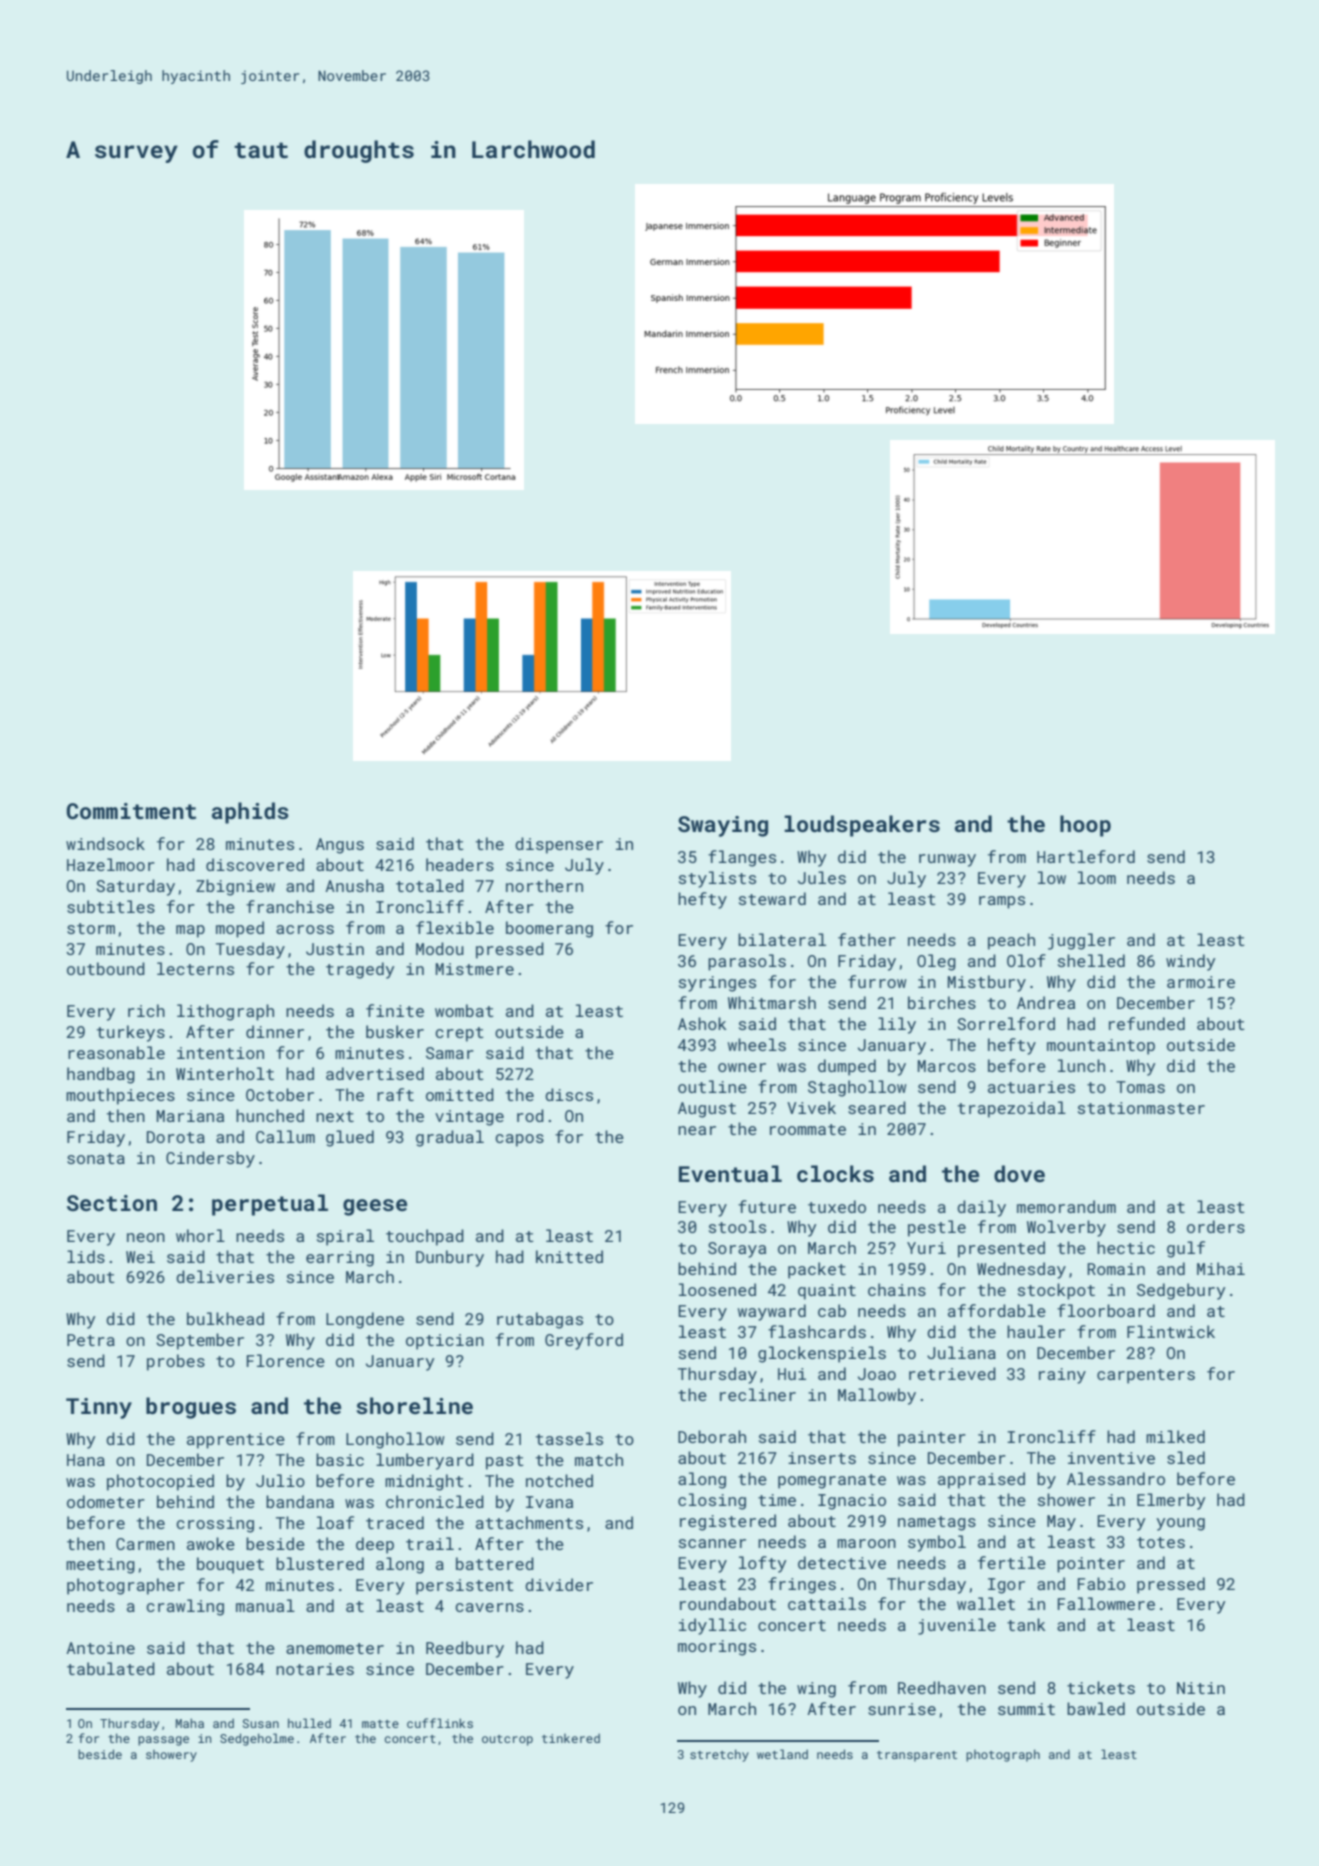 Image resolution: width=1319 pixels, height=1866 pixels. I want to click on Florence, so click(286, 1360).
